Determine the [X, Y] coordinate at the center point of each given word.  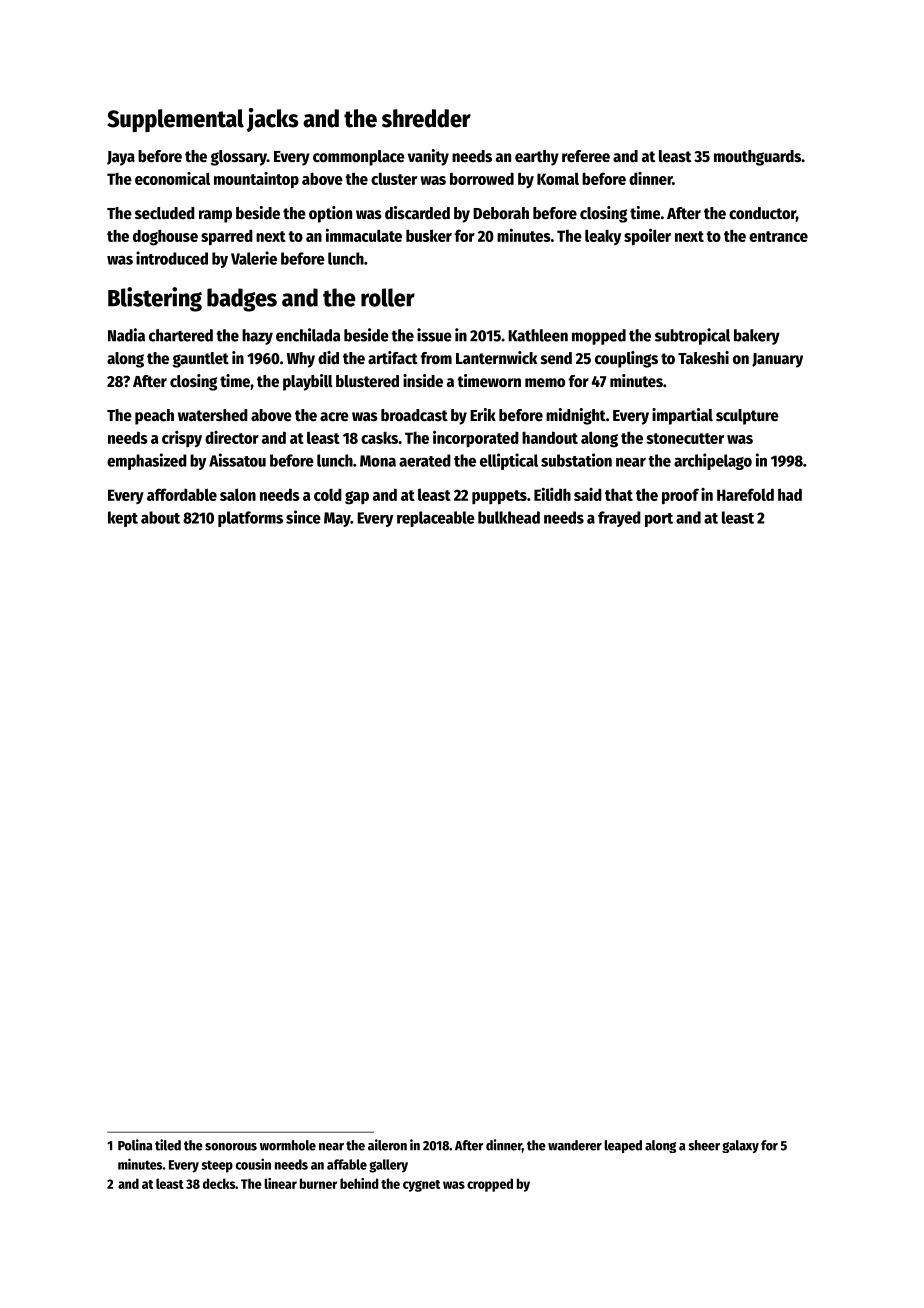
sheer [704, 1145]
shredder [426, 118]
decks [219, 1183]
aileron [387, 1145]
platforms [250, 519]
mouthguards [757, 158]
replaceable [436, 519]
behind [359, 1183]
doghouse [165, 237]
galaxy [740, 1146]
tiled [168, 1145]
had [790, 494]
